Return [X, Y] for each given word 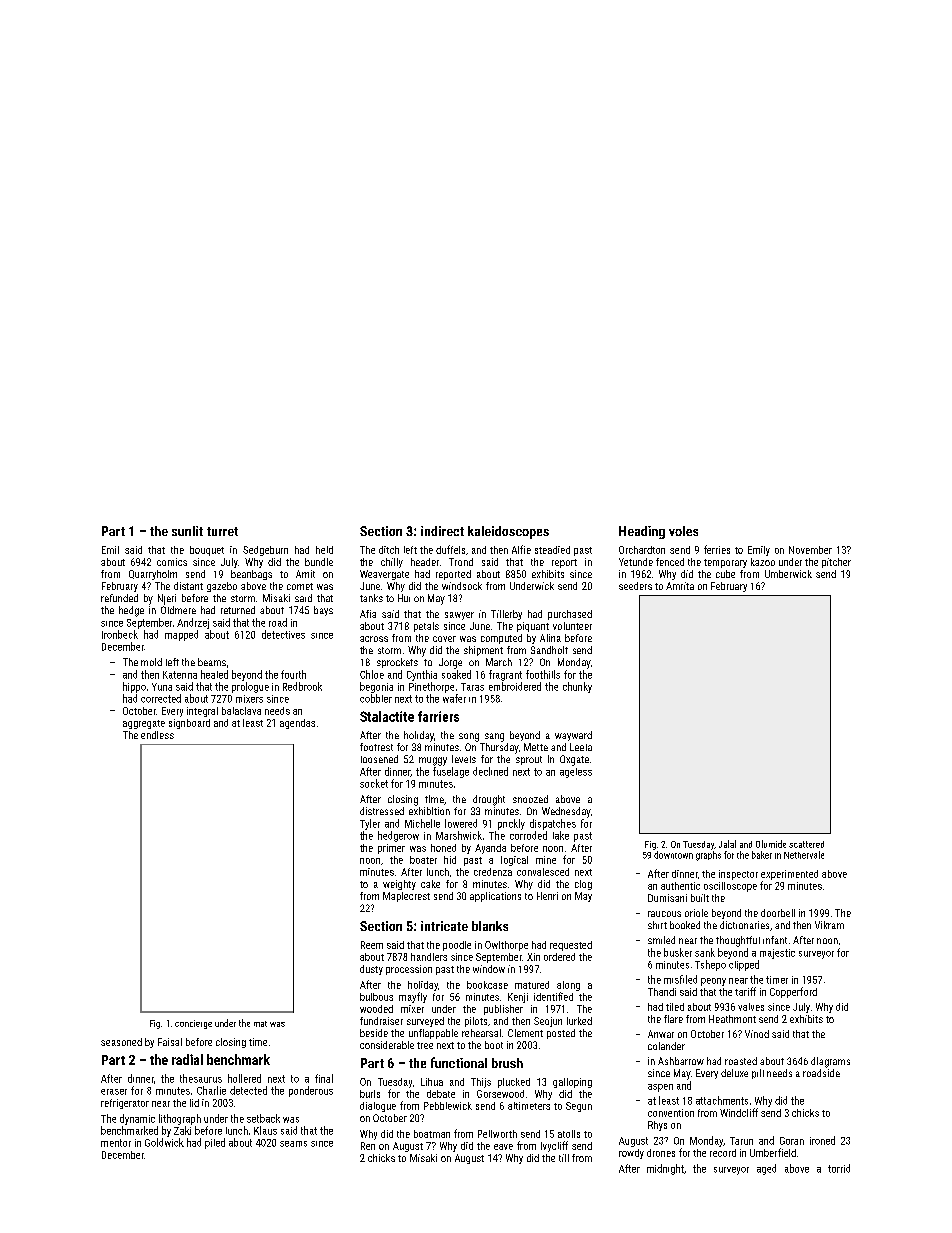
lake [561, 835]
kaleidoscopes [508, 532]
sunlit [187, 531]
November [810, 550]
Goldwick [164, 1142]
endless [157, 735]
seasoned [121, 1042]
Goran [792, 1141]
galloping [572, 1083]
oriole [696, 913]
